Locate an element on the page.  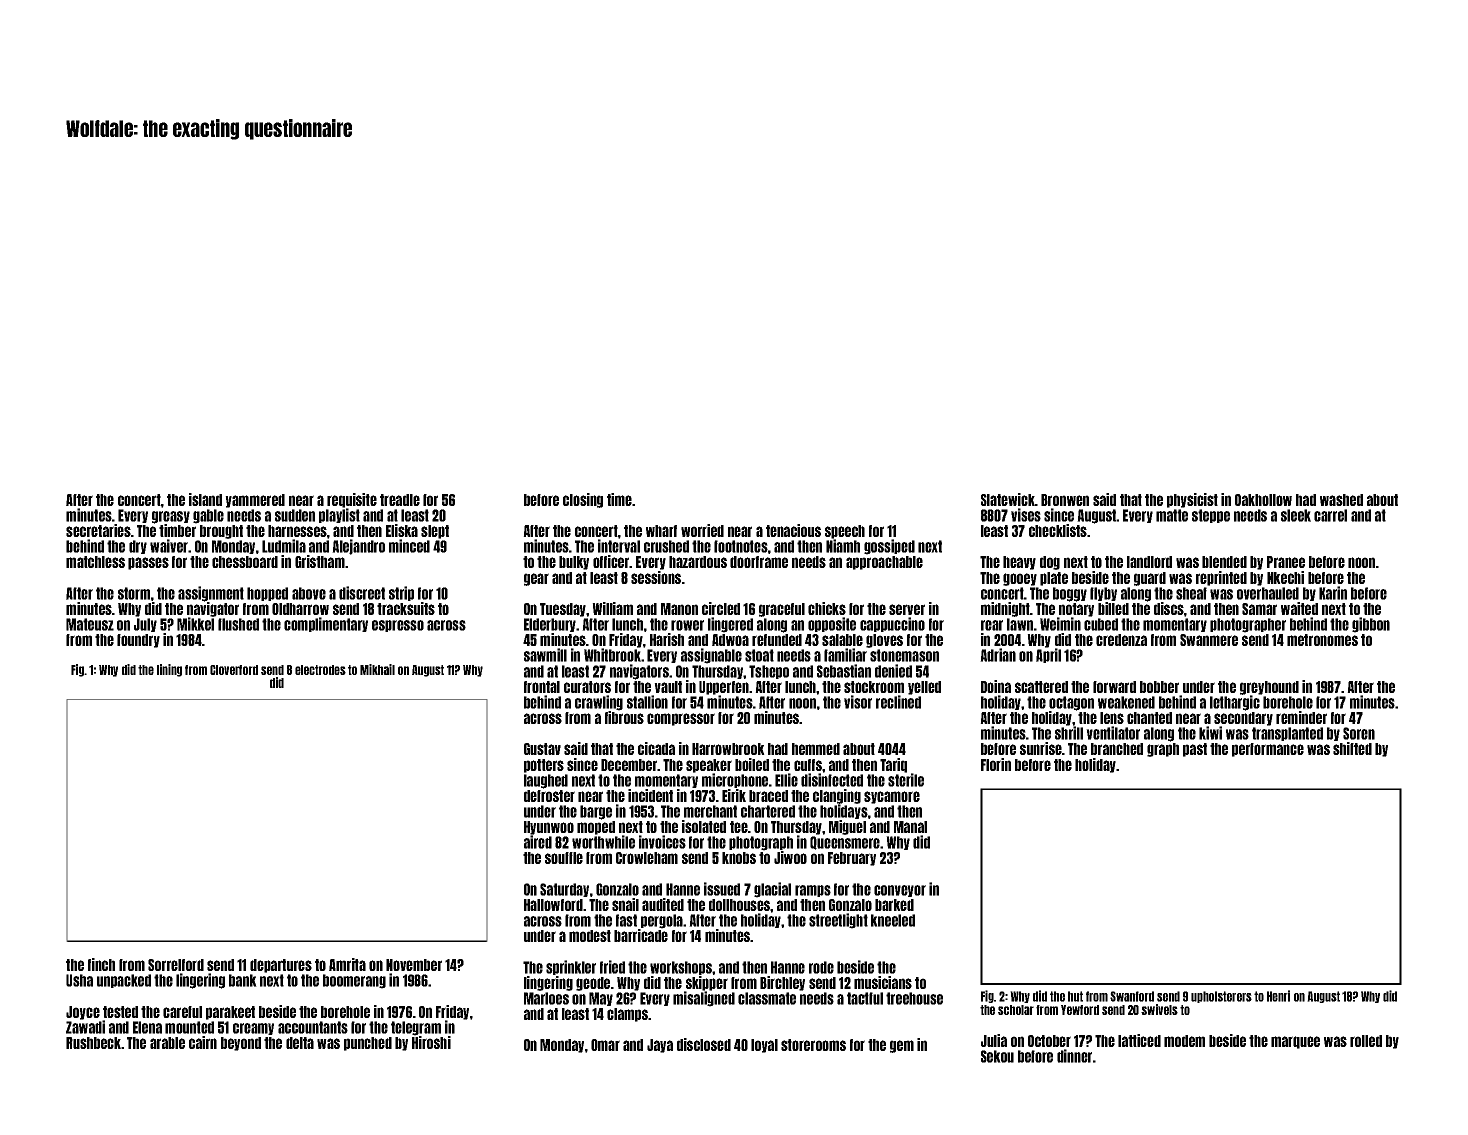
rolled is located at coordinates (1366, 1041).
